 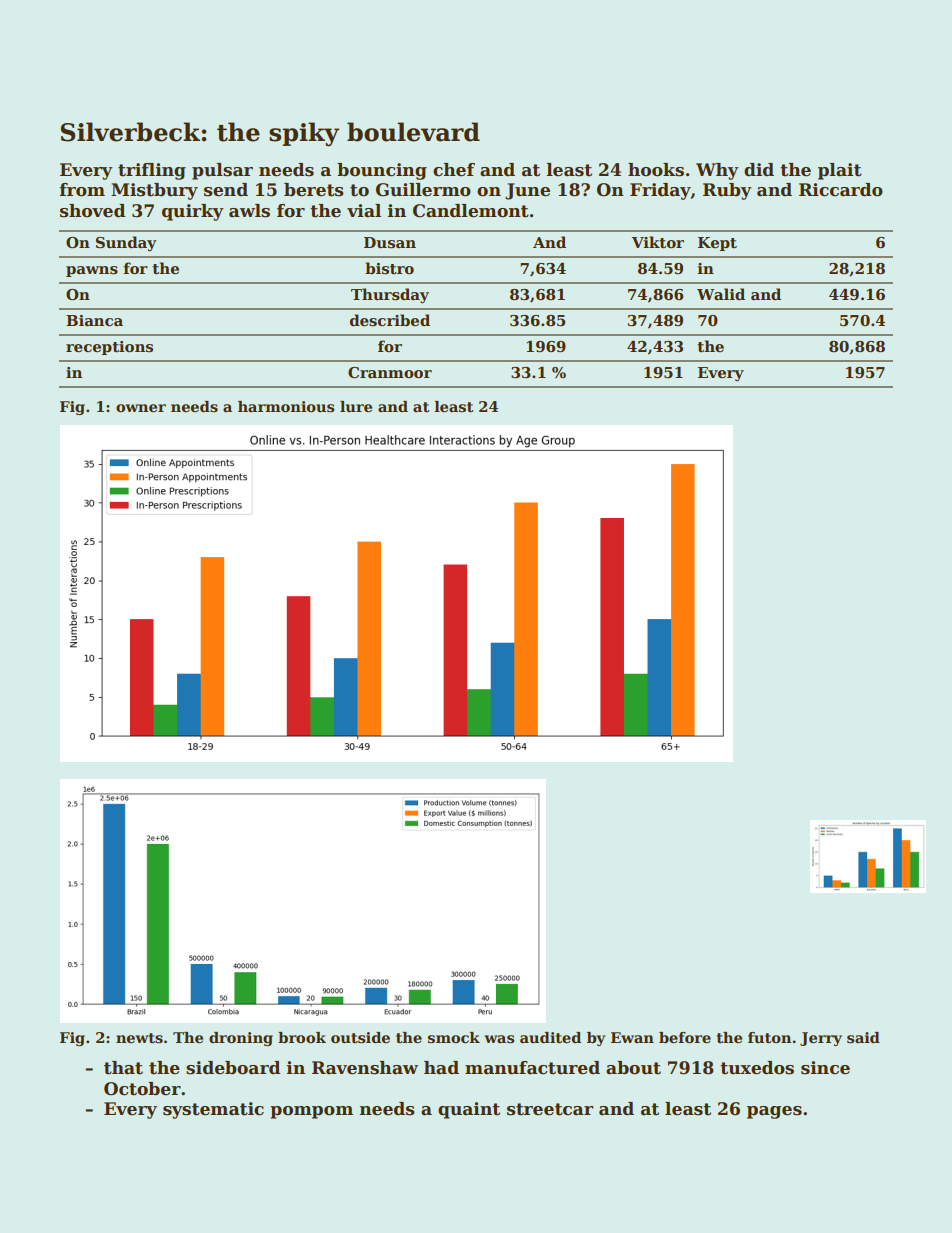 I want to click on owner, so click(x=141, y=408).
